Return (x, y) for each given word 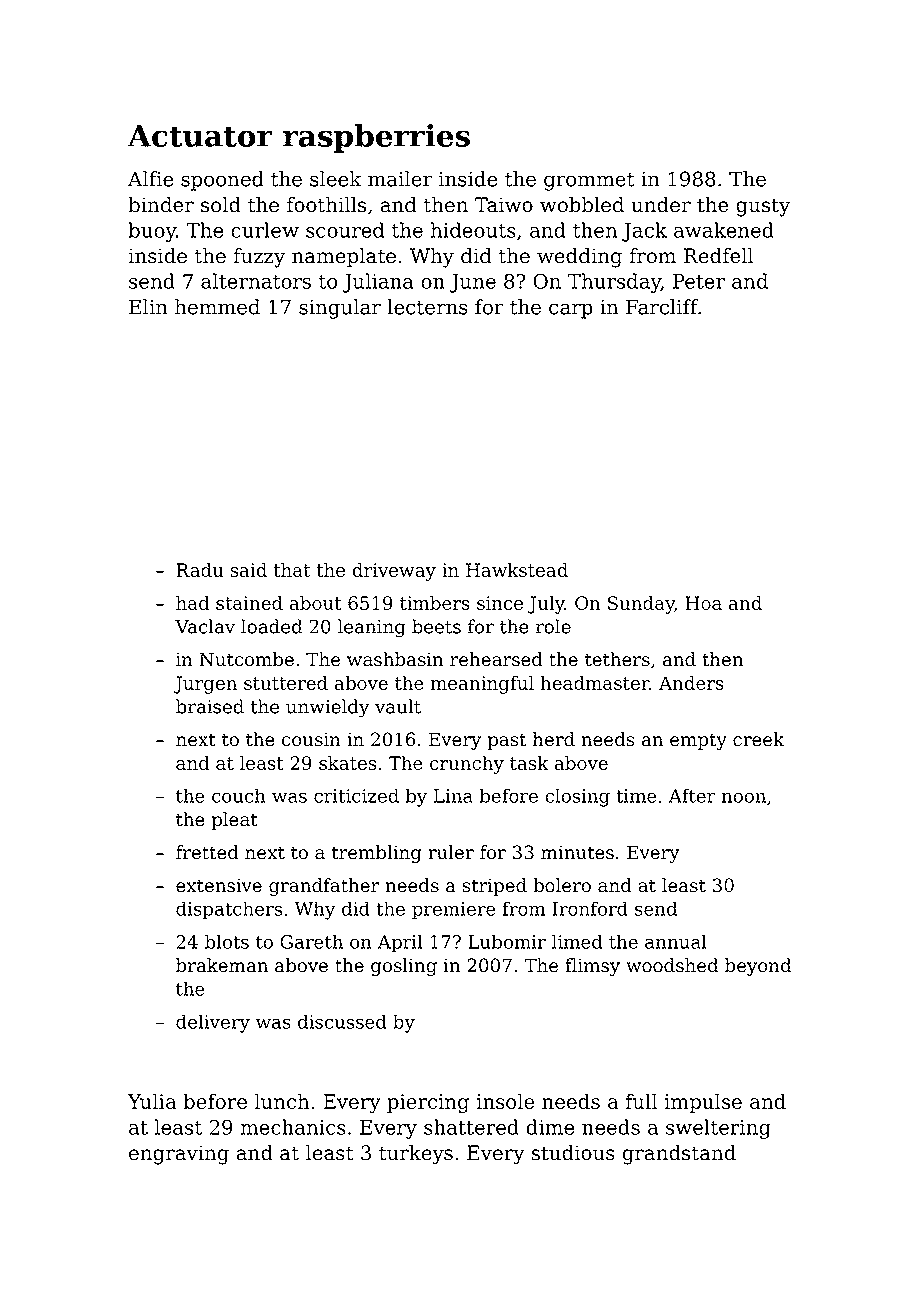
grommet (589, 181)
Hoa (703, 603)
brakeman (222, 965)
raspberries (376, 138)
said (248, 570)
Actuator (200, 136)
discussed (342, 1021)
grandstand (679, 1155)
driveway (394, 572)
